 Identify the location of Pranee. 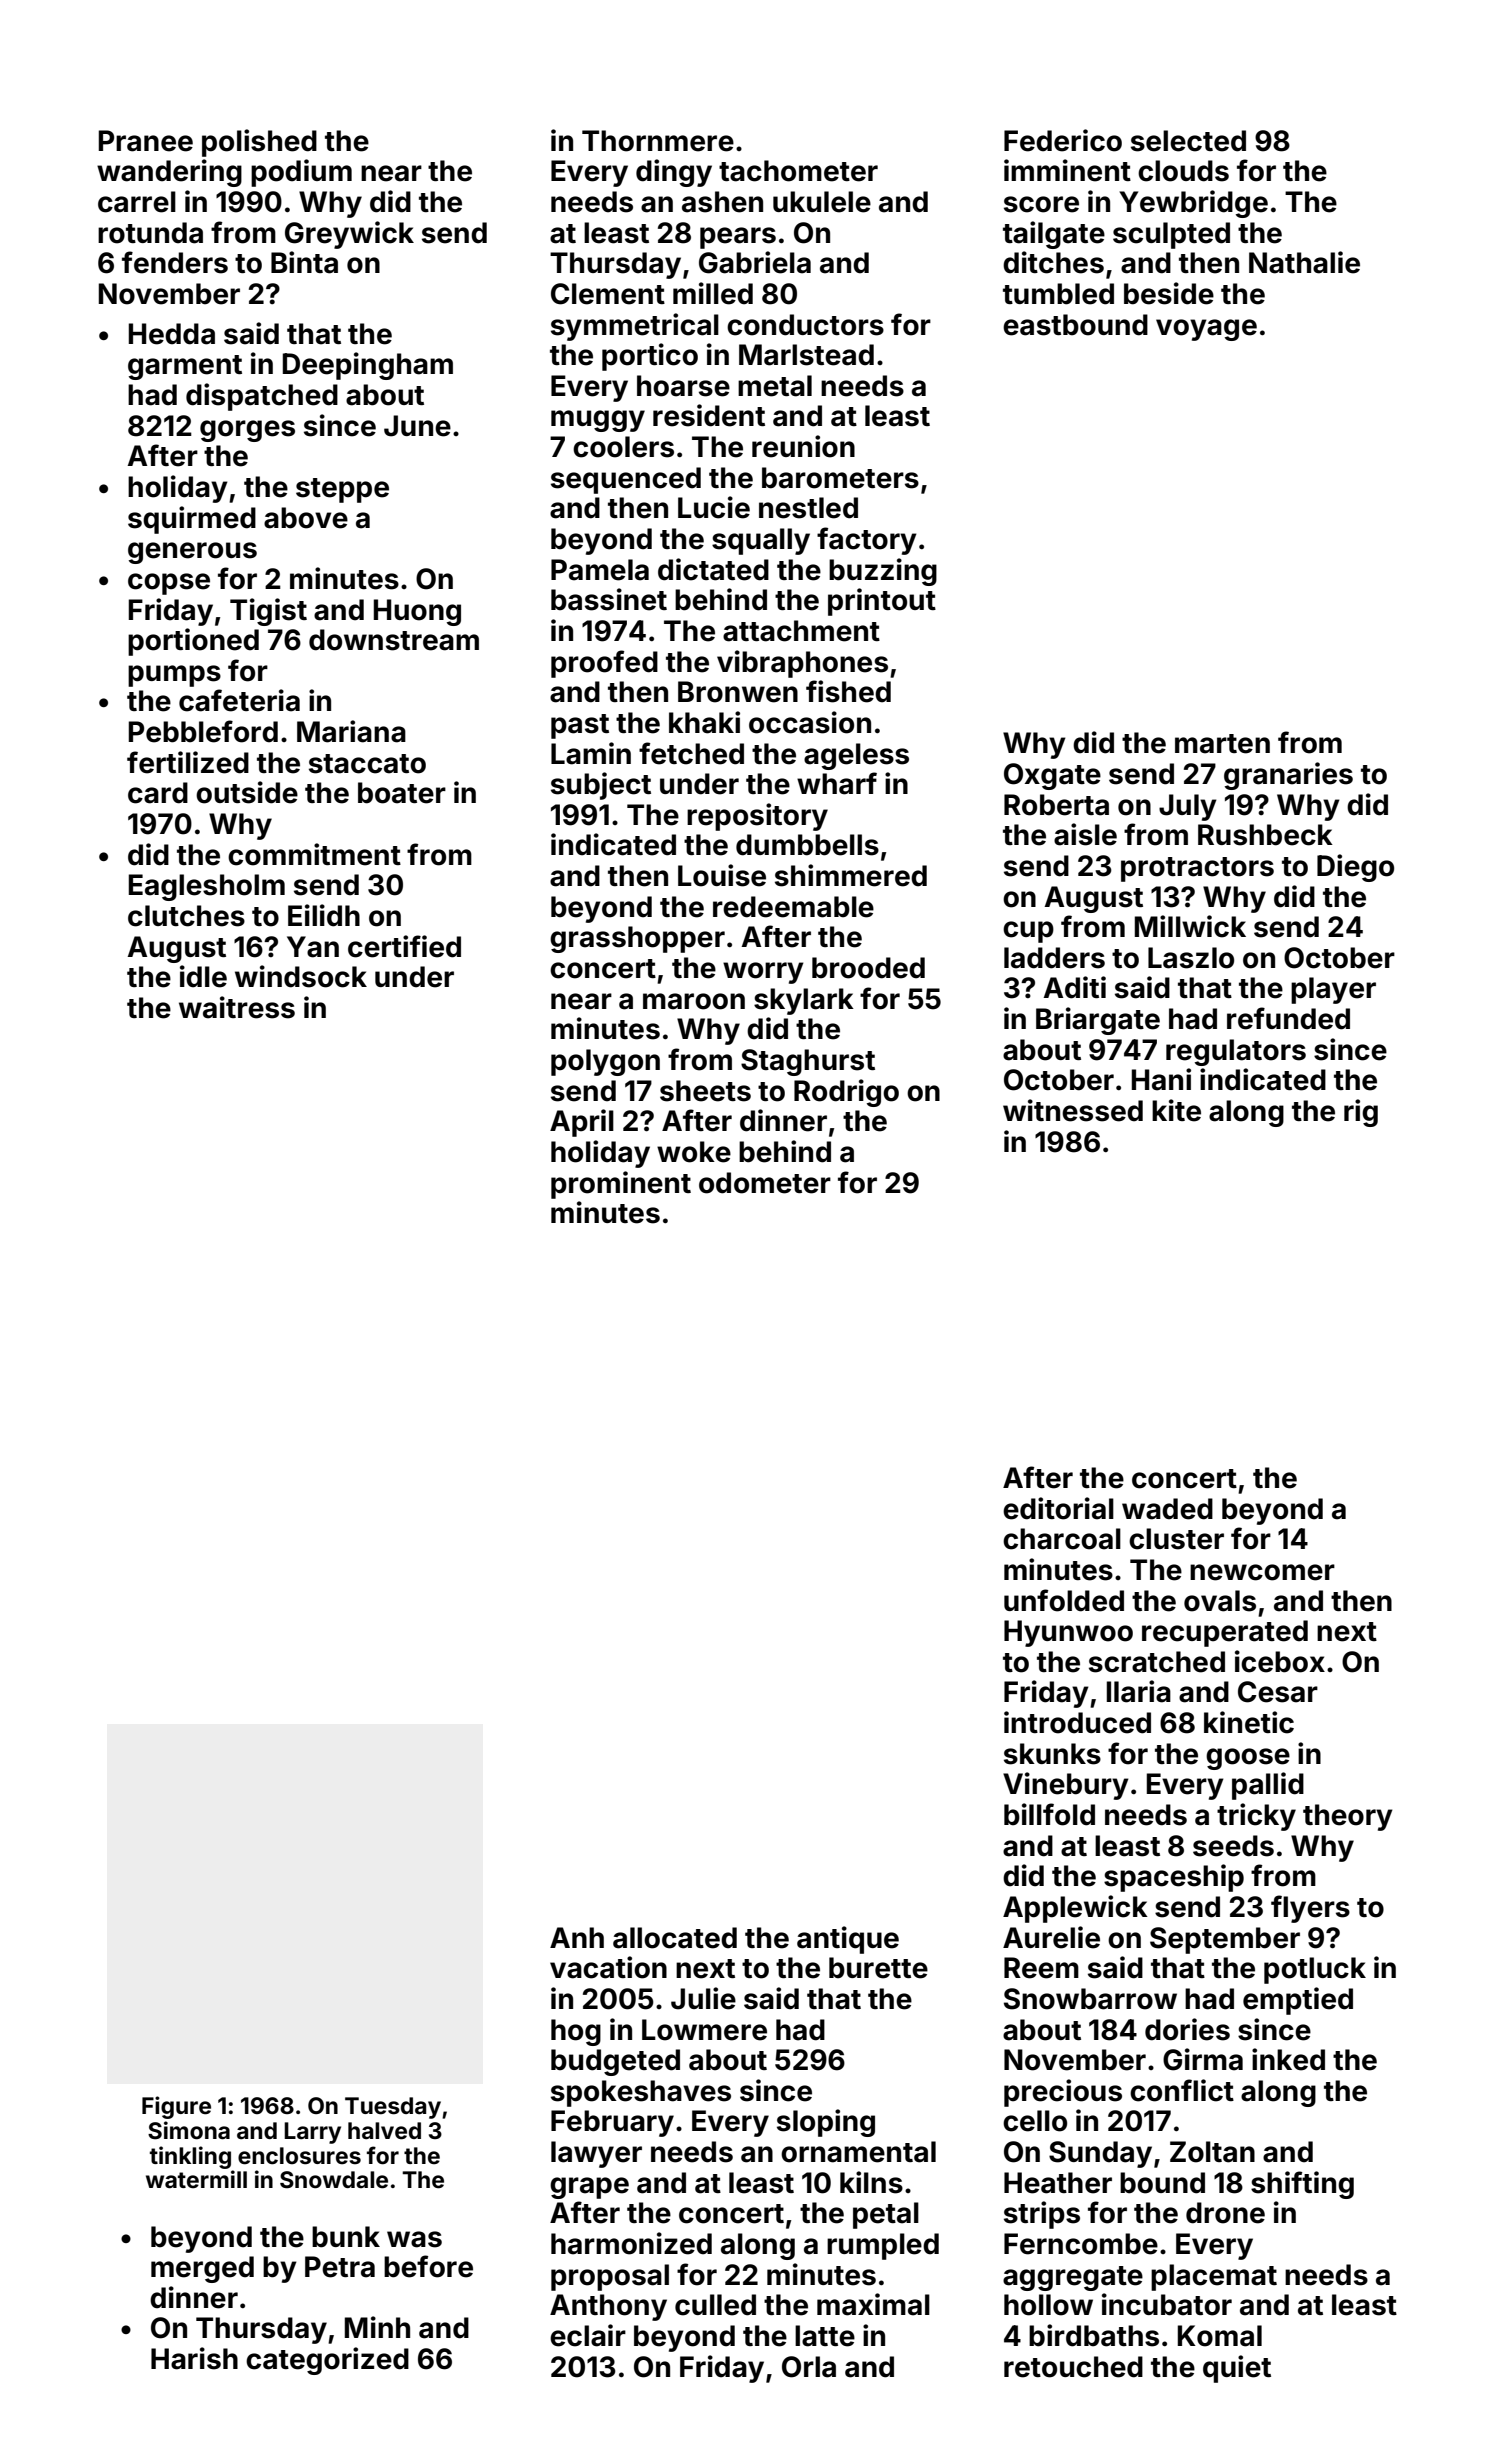
(146, 141).
